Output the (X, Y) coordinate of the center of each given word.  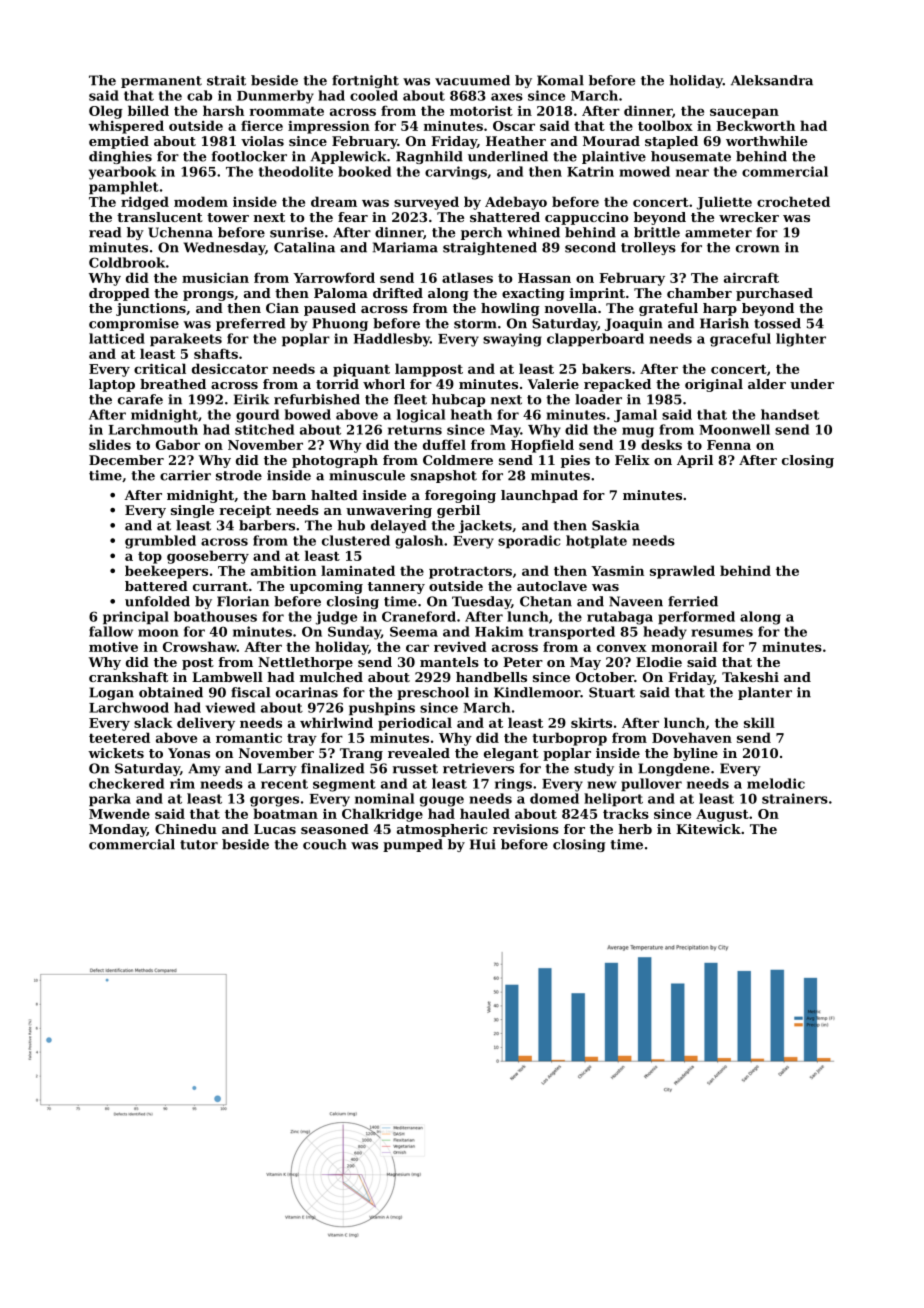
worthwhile (766, 141)
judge (336, 618)
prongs (208, 296)
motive (113, 647)
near (692, 173)
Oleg (106, 112)
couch (325, 844)
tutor (199, 845)
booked (364, 171)
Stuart (612, 692)
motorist (481, 111)
